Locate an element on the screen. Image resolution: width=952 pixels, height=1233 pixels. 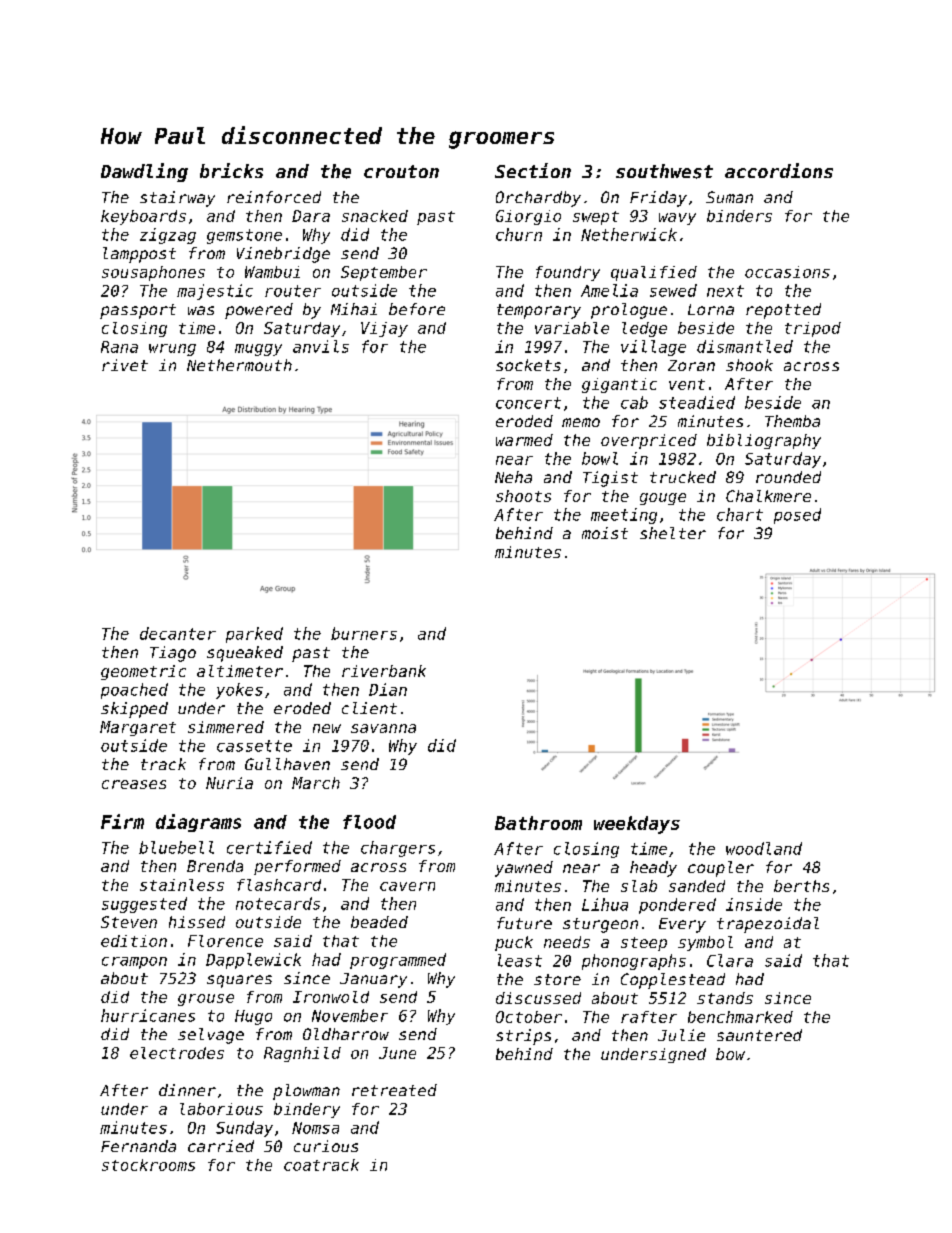
variable is located at coordinates (572, 328).
